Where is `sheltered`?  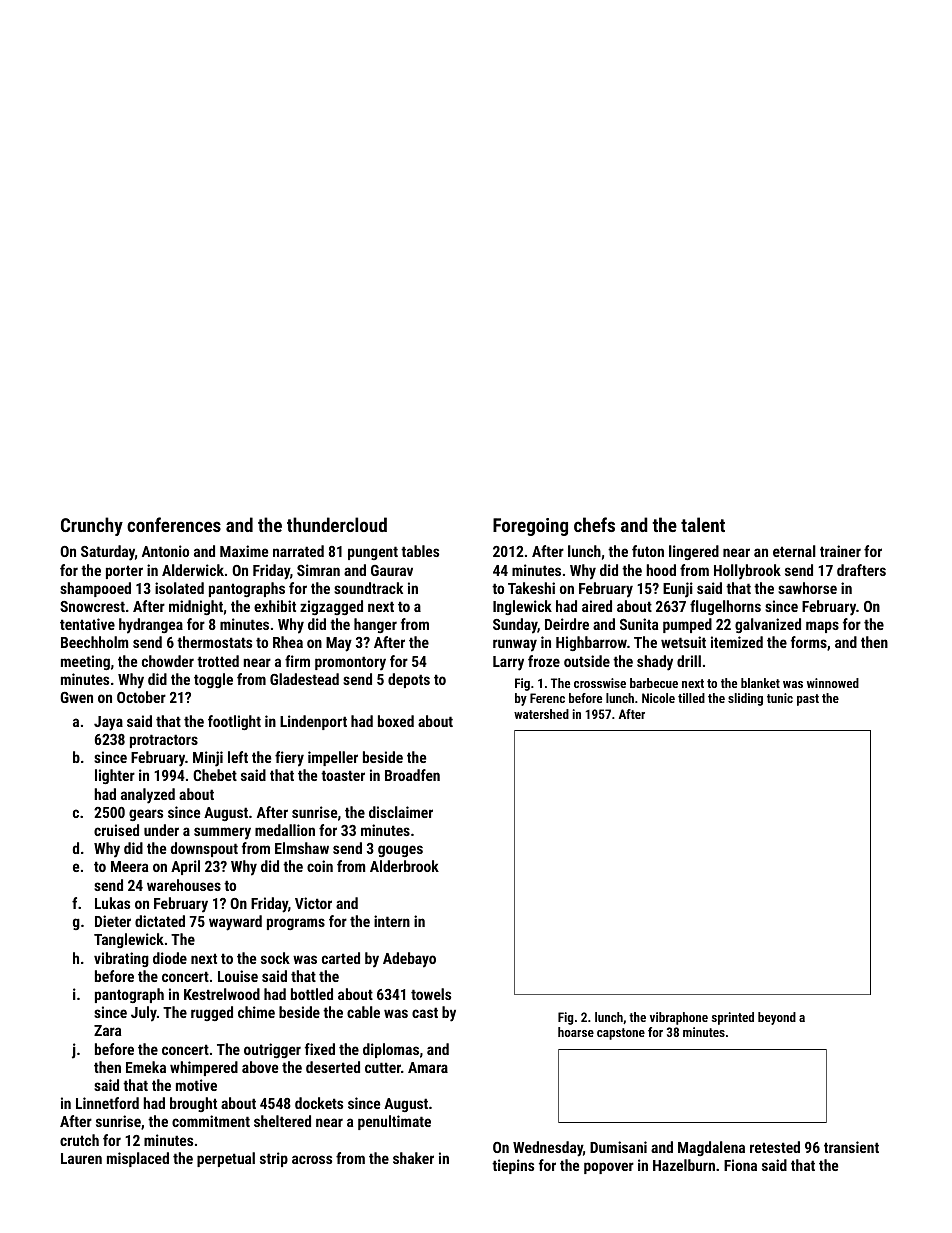 sheltered is located at coordinates (282, 1121).
